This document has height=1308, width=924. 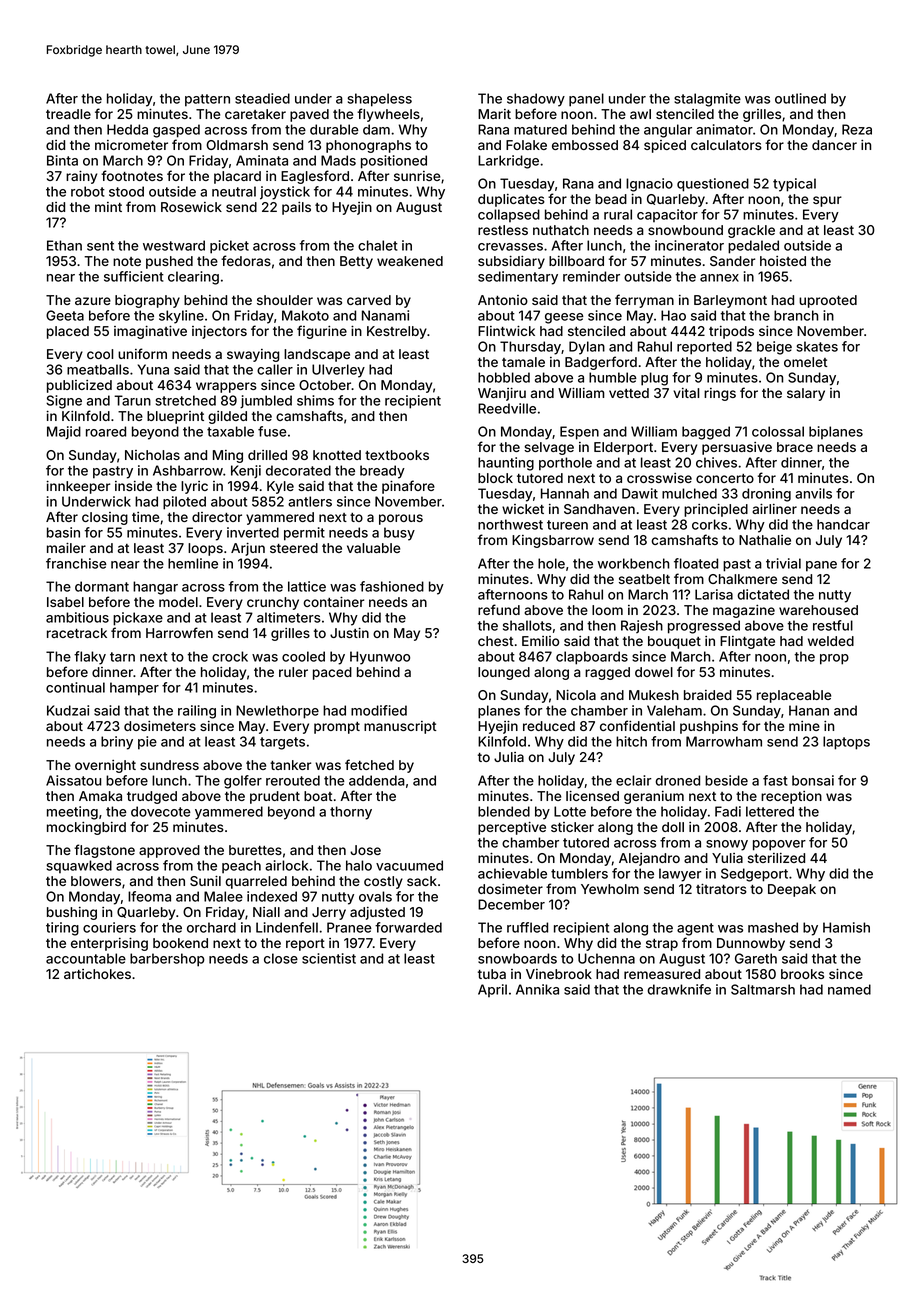 What do you see at coordinates (349, 633) in the document?
I see `Justin` at bounding box center [349, 633].
